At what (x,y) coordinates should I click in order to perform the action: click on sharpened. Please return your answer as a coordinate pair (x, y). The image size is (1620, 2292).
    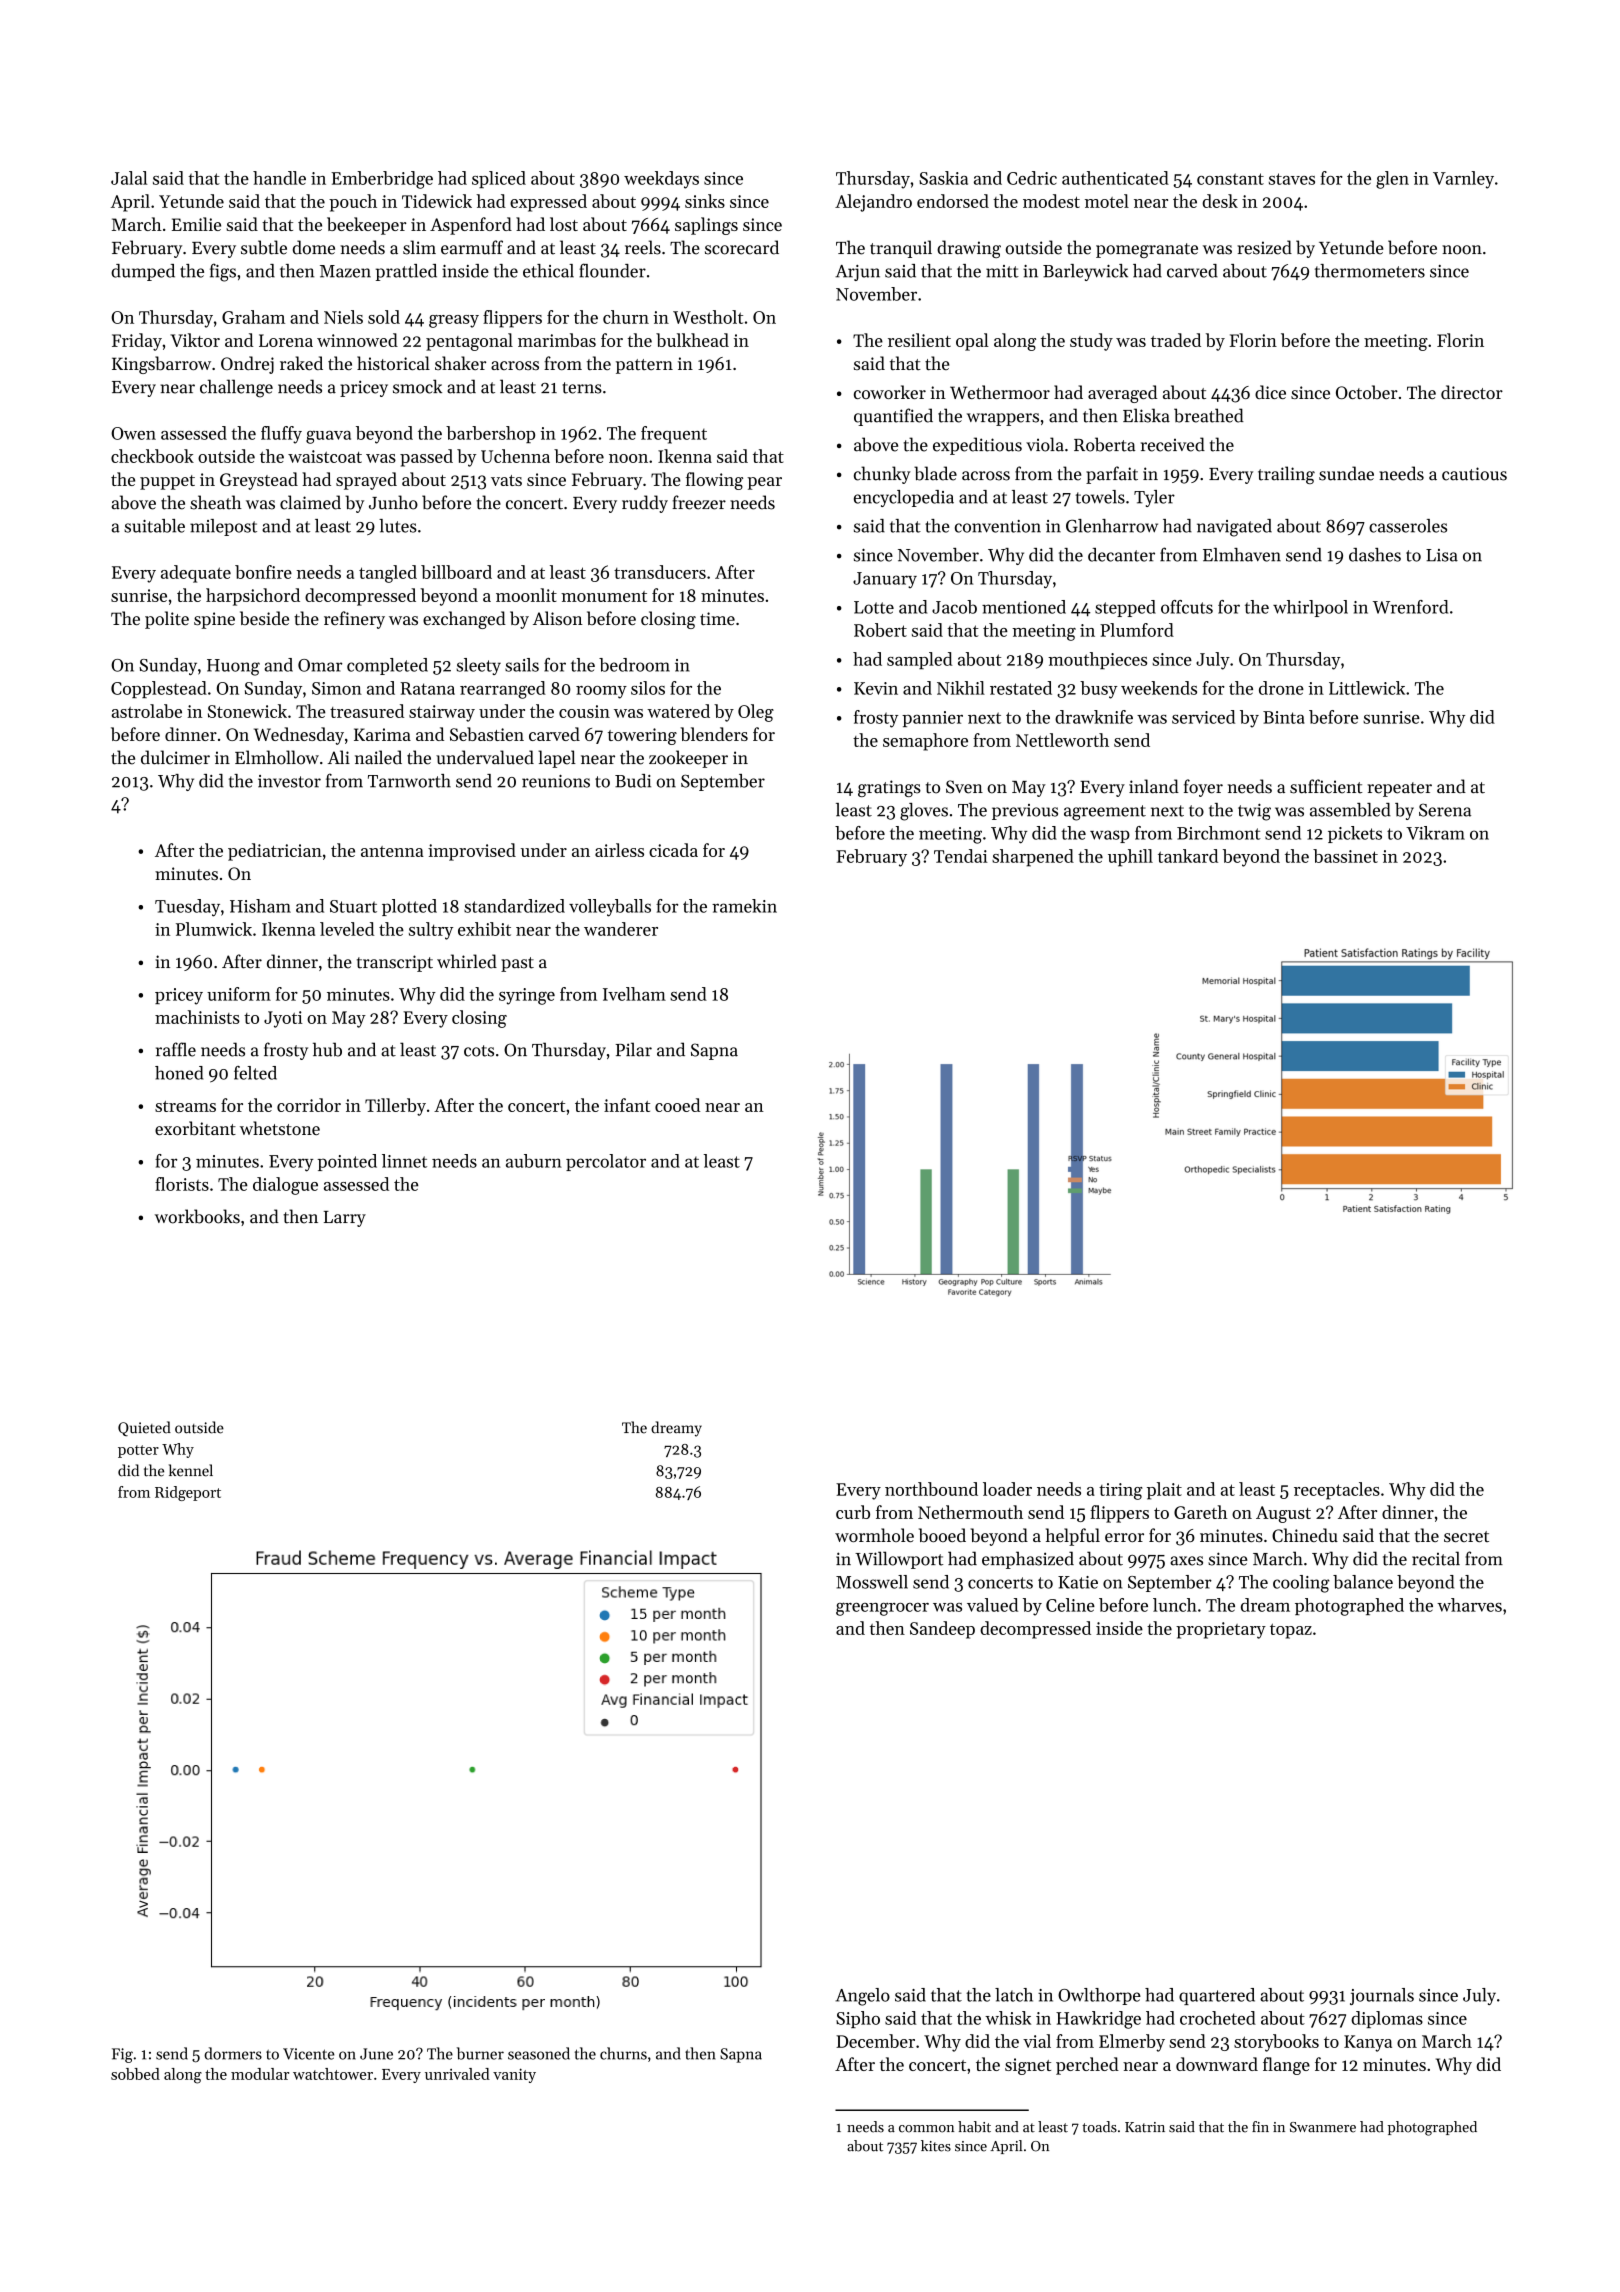
    Looking at the image, I should click on (1033, 858).
